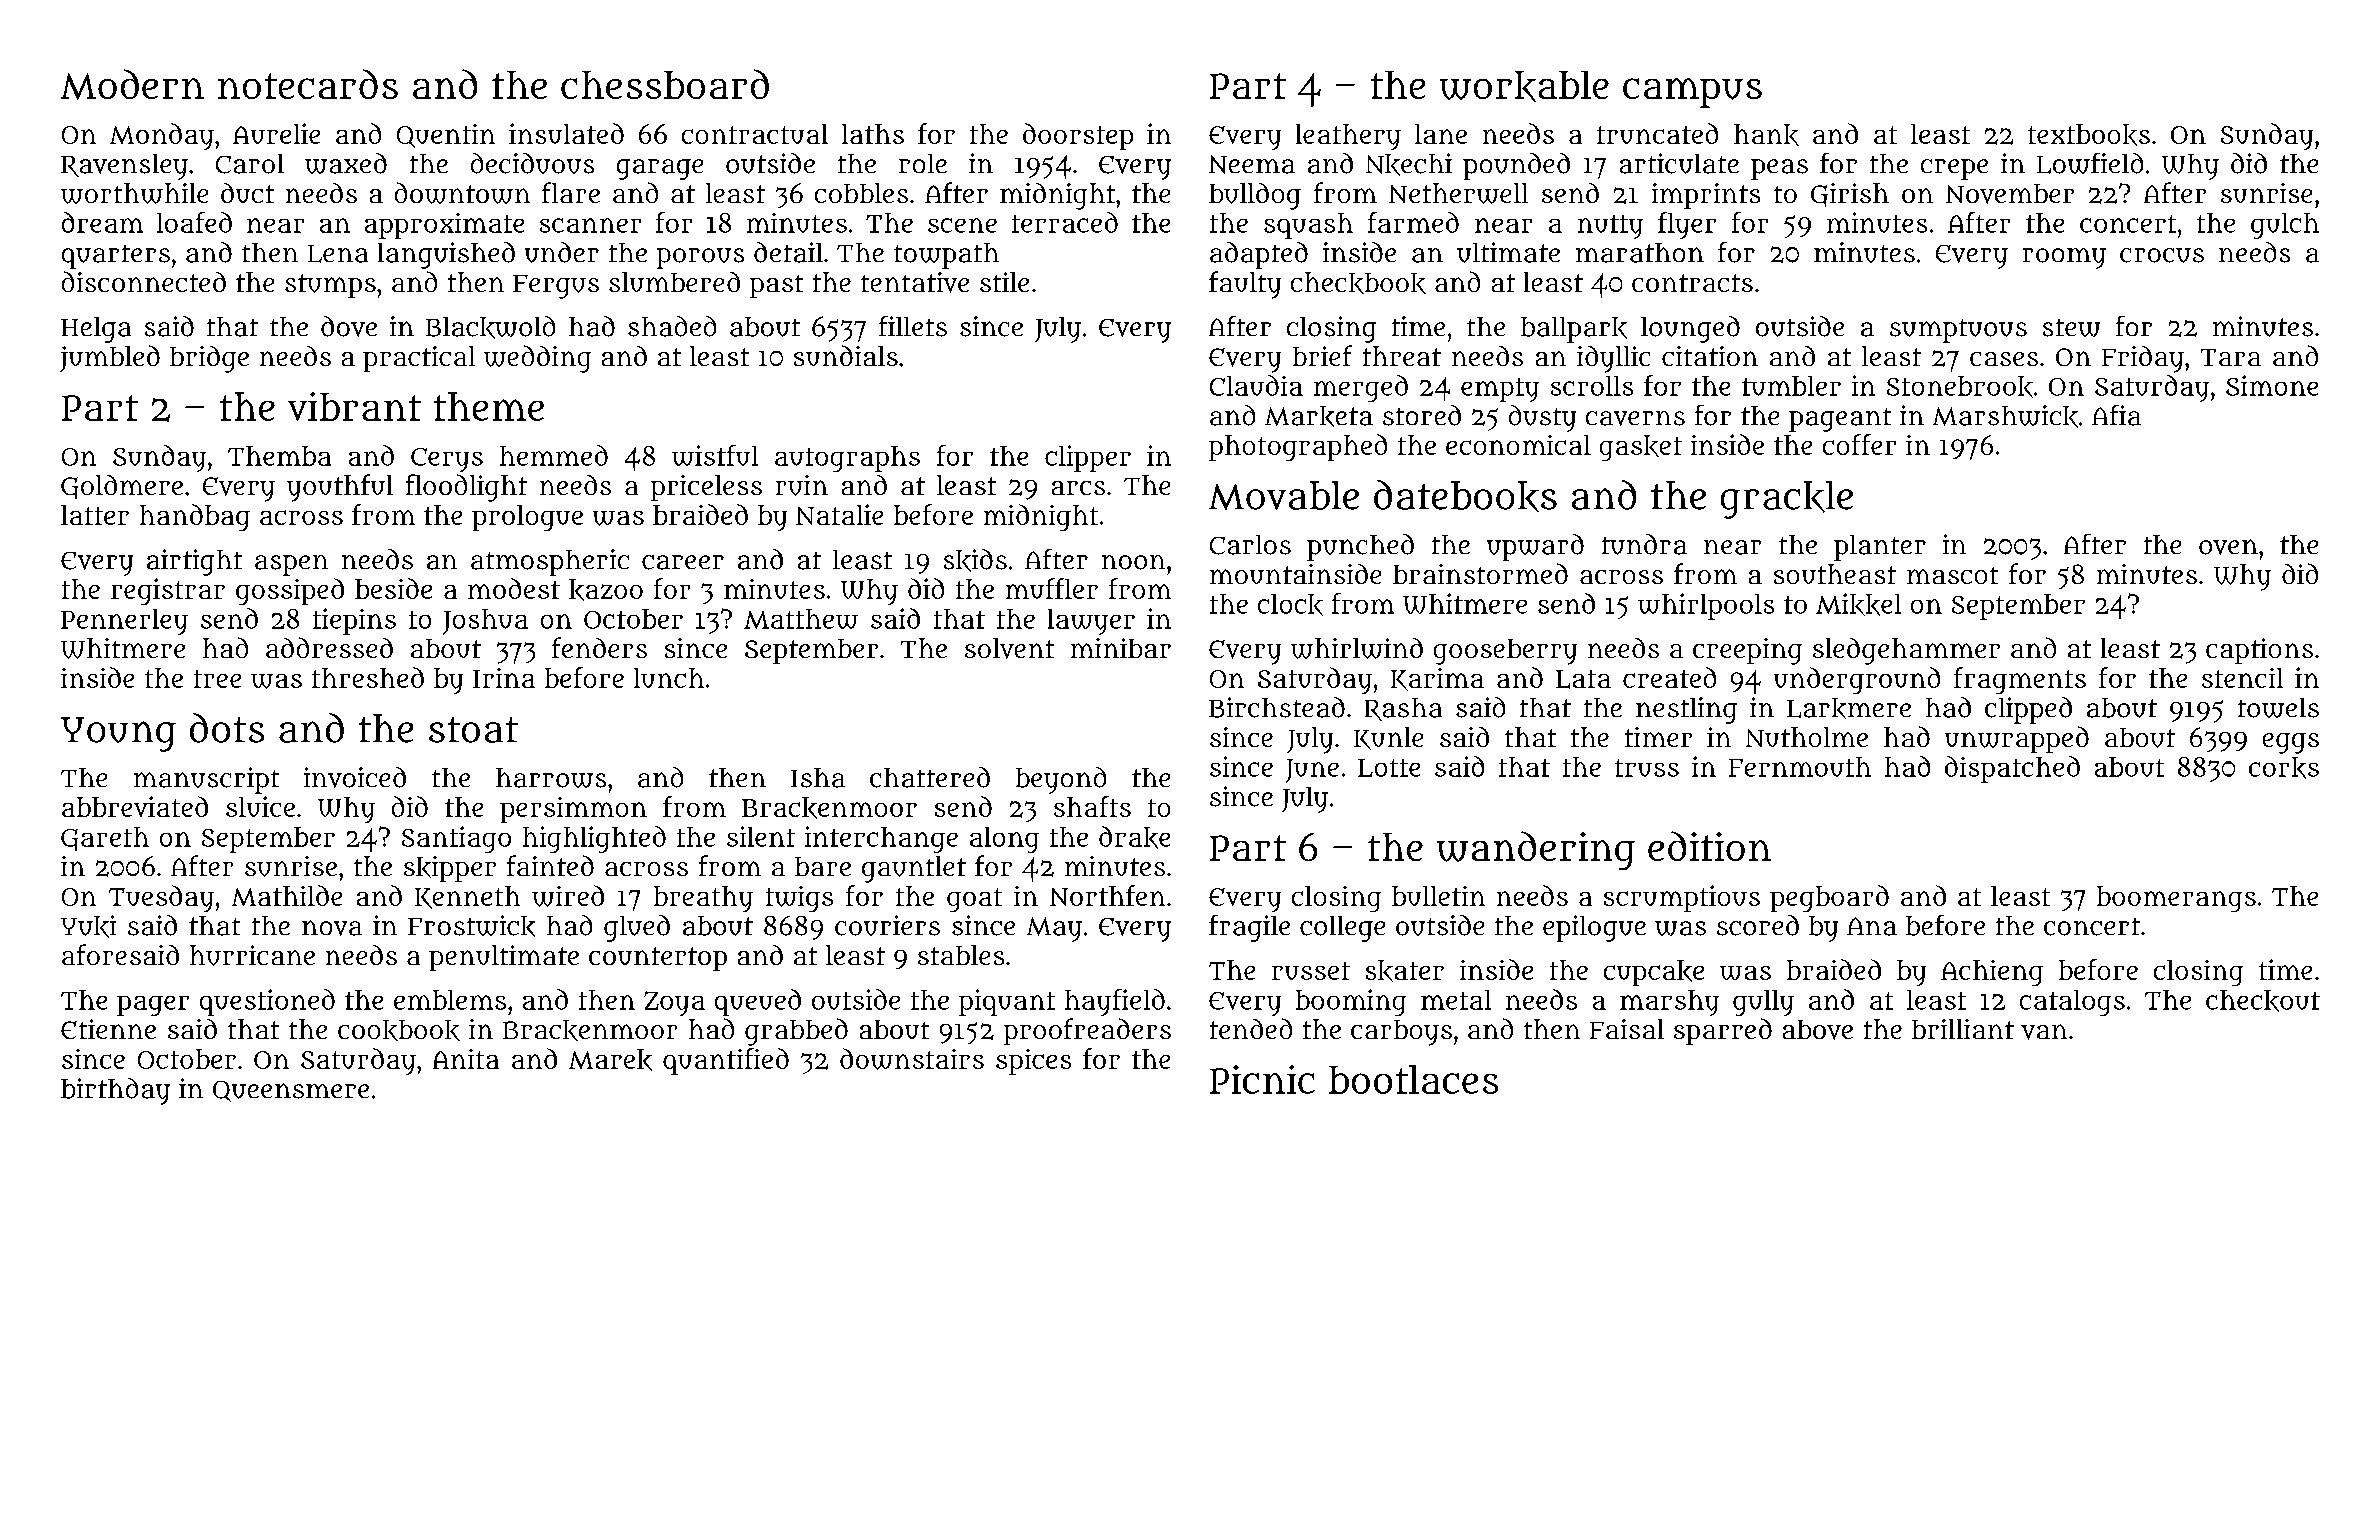 The image size is (2380, 1540). What do you see at coordinates (2089, 135) in the image?
I see `textbooks` at bounding box center [2089, 135].
